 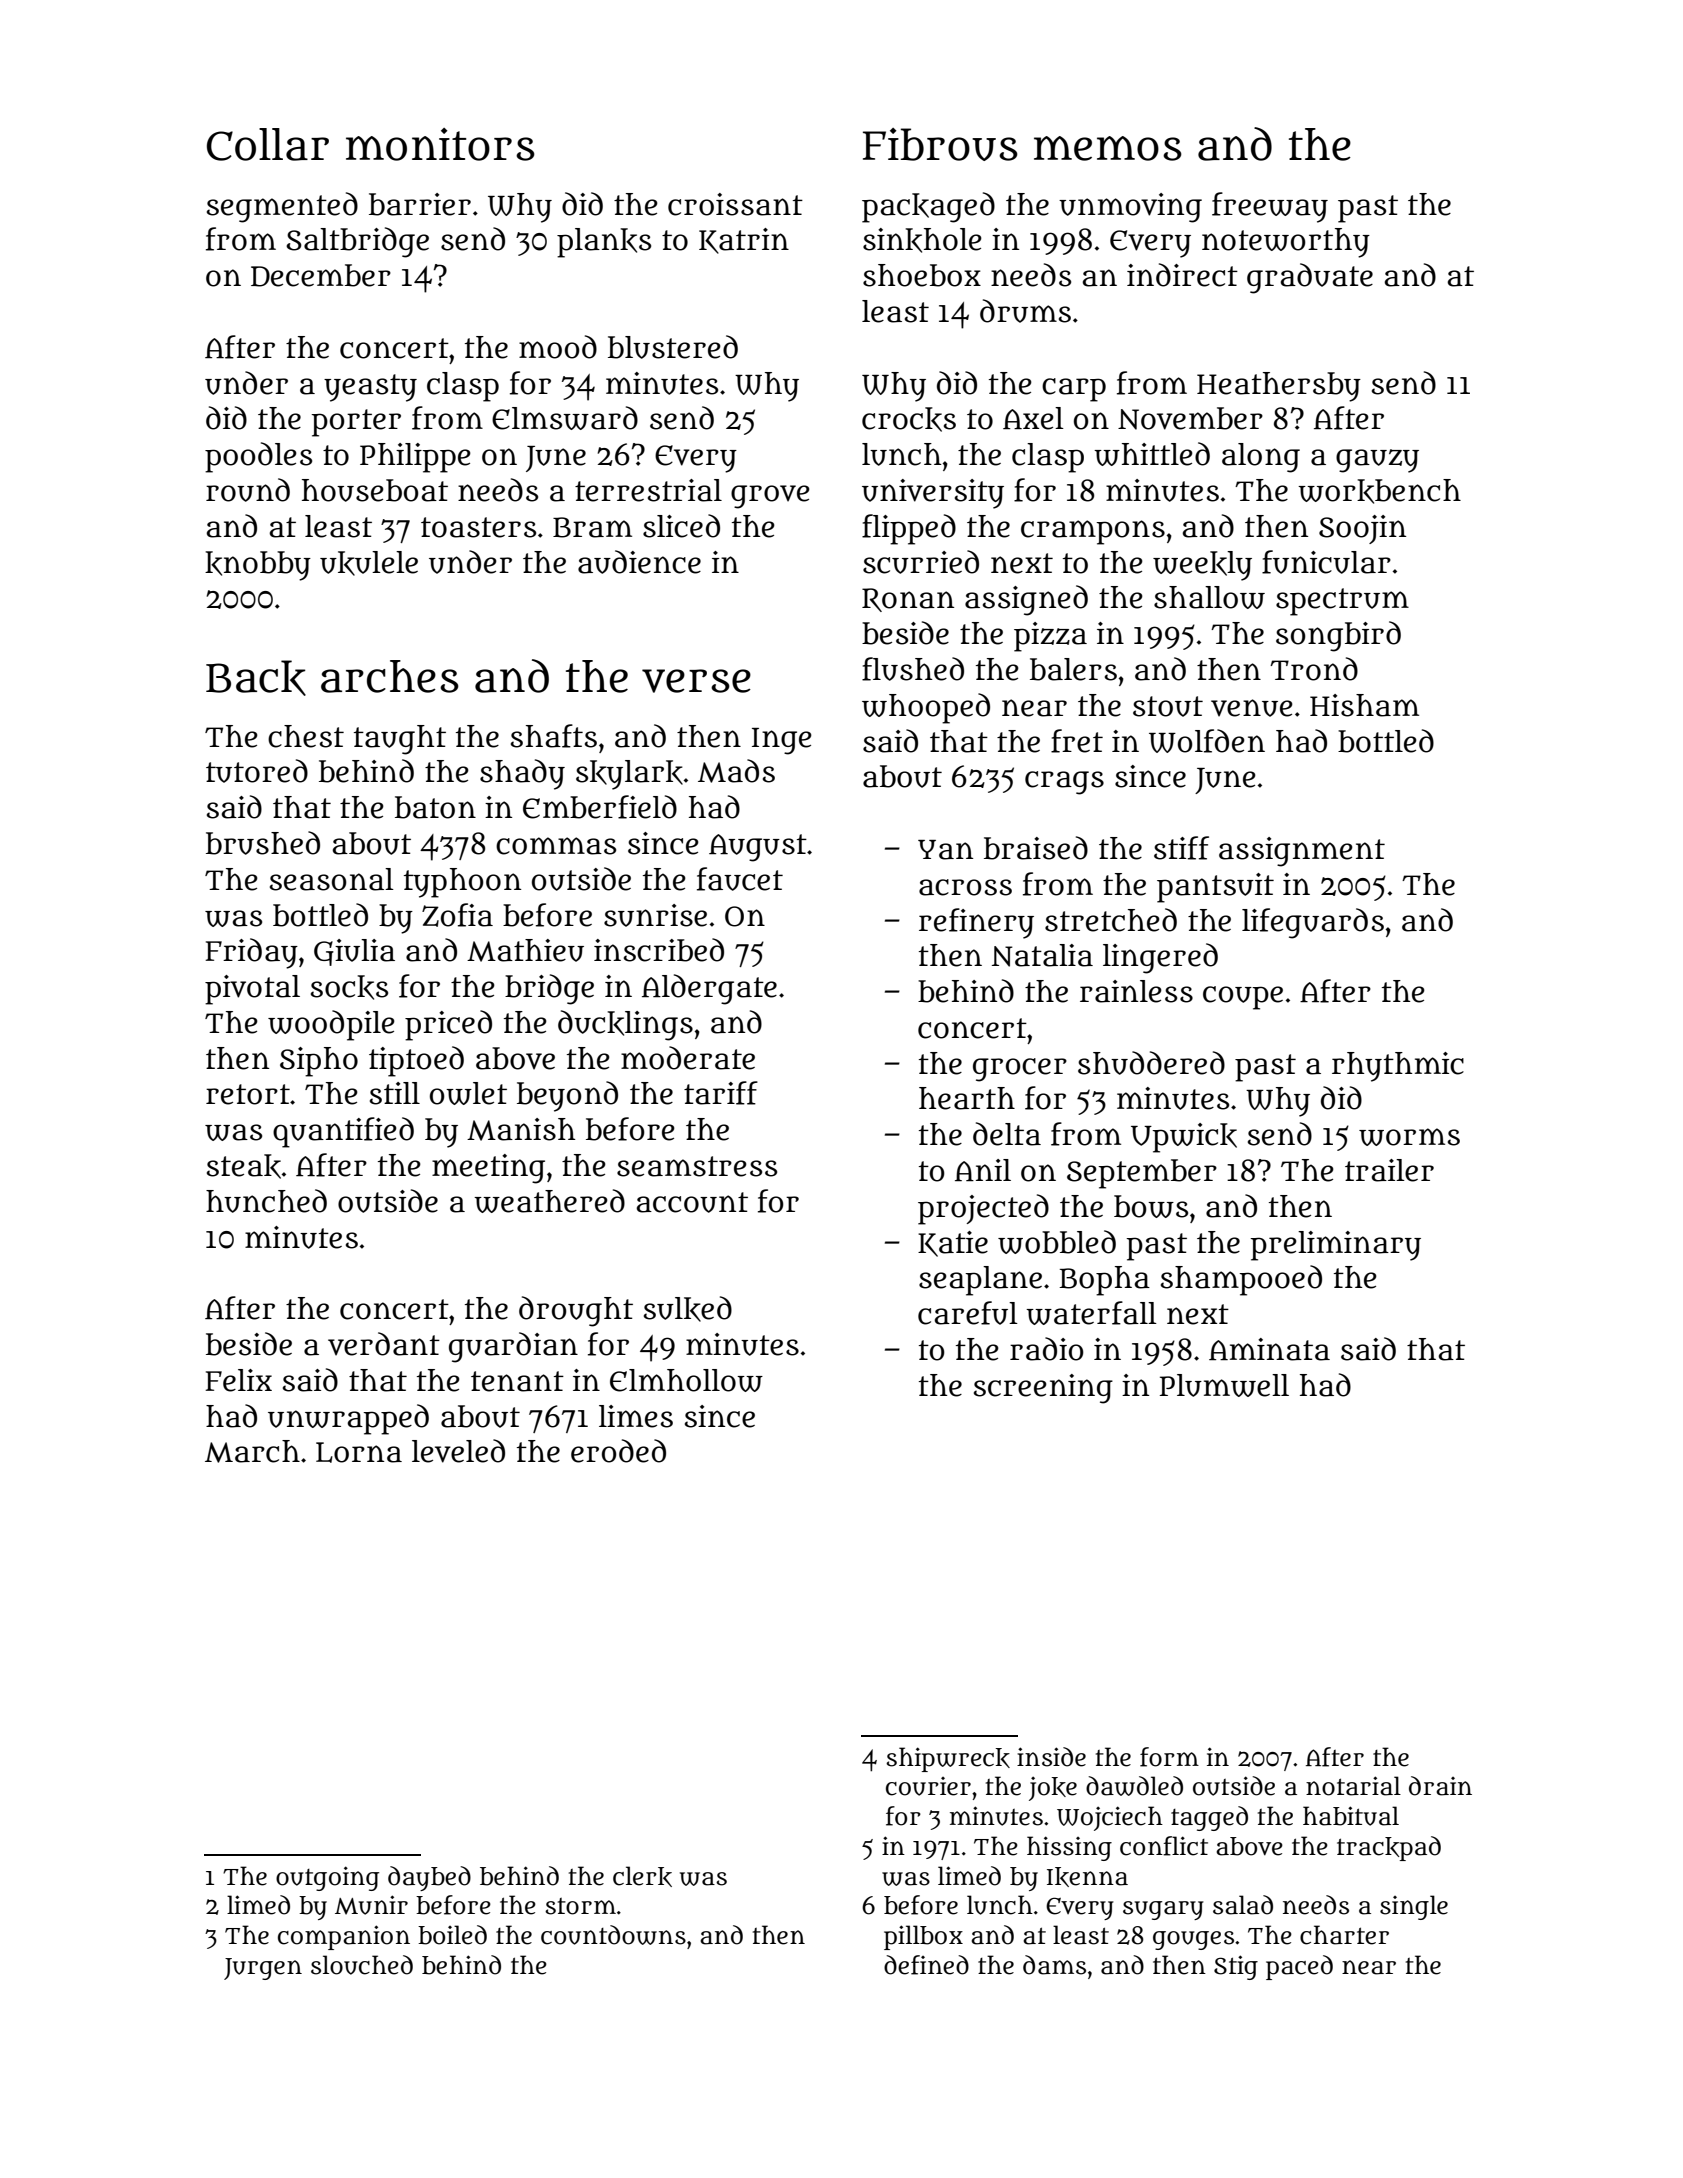 I want to click on Lorna, so click(x=359, y=1452).
